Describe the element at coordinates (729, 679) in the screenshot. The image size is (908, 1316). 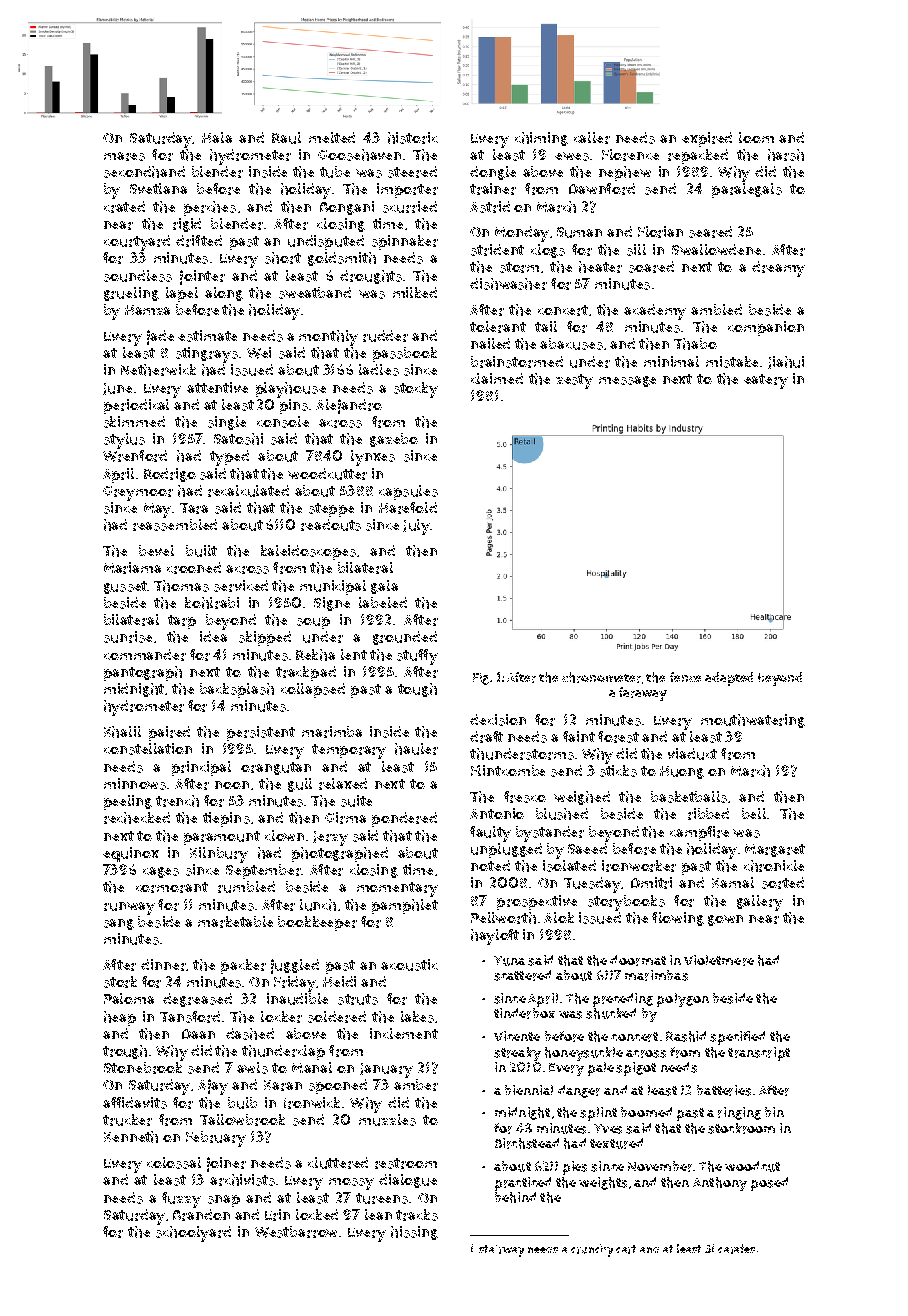
I see `adapted` at that location.
